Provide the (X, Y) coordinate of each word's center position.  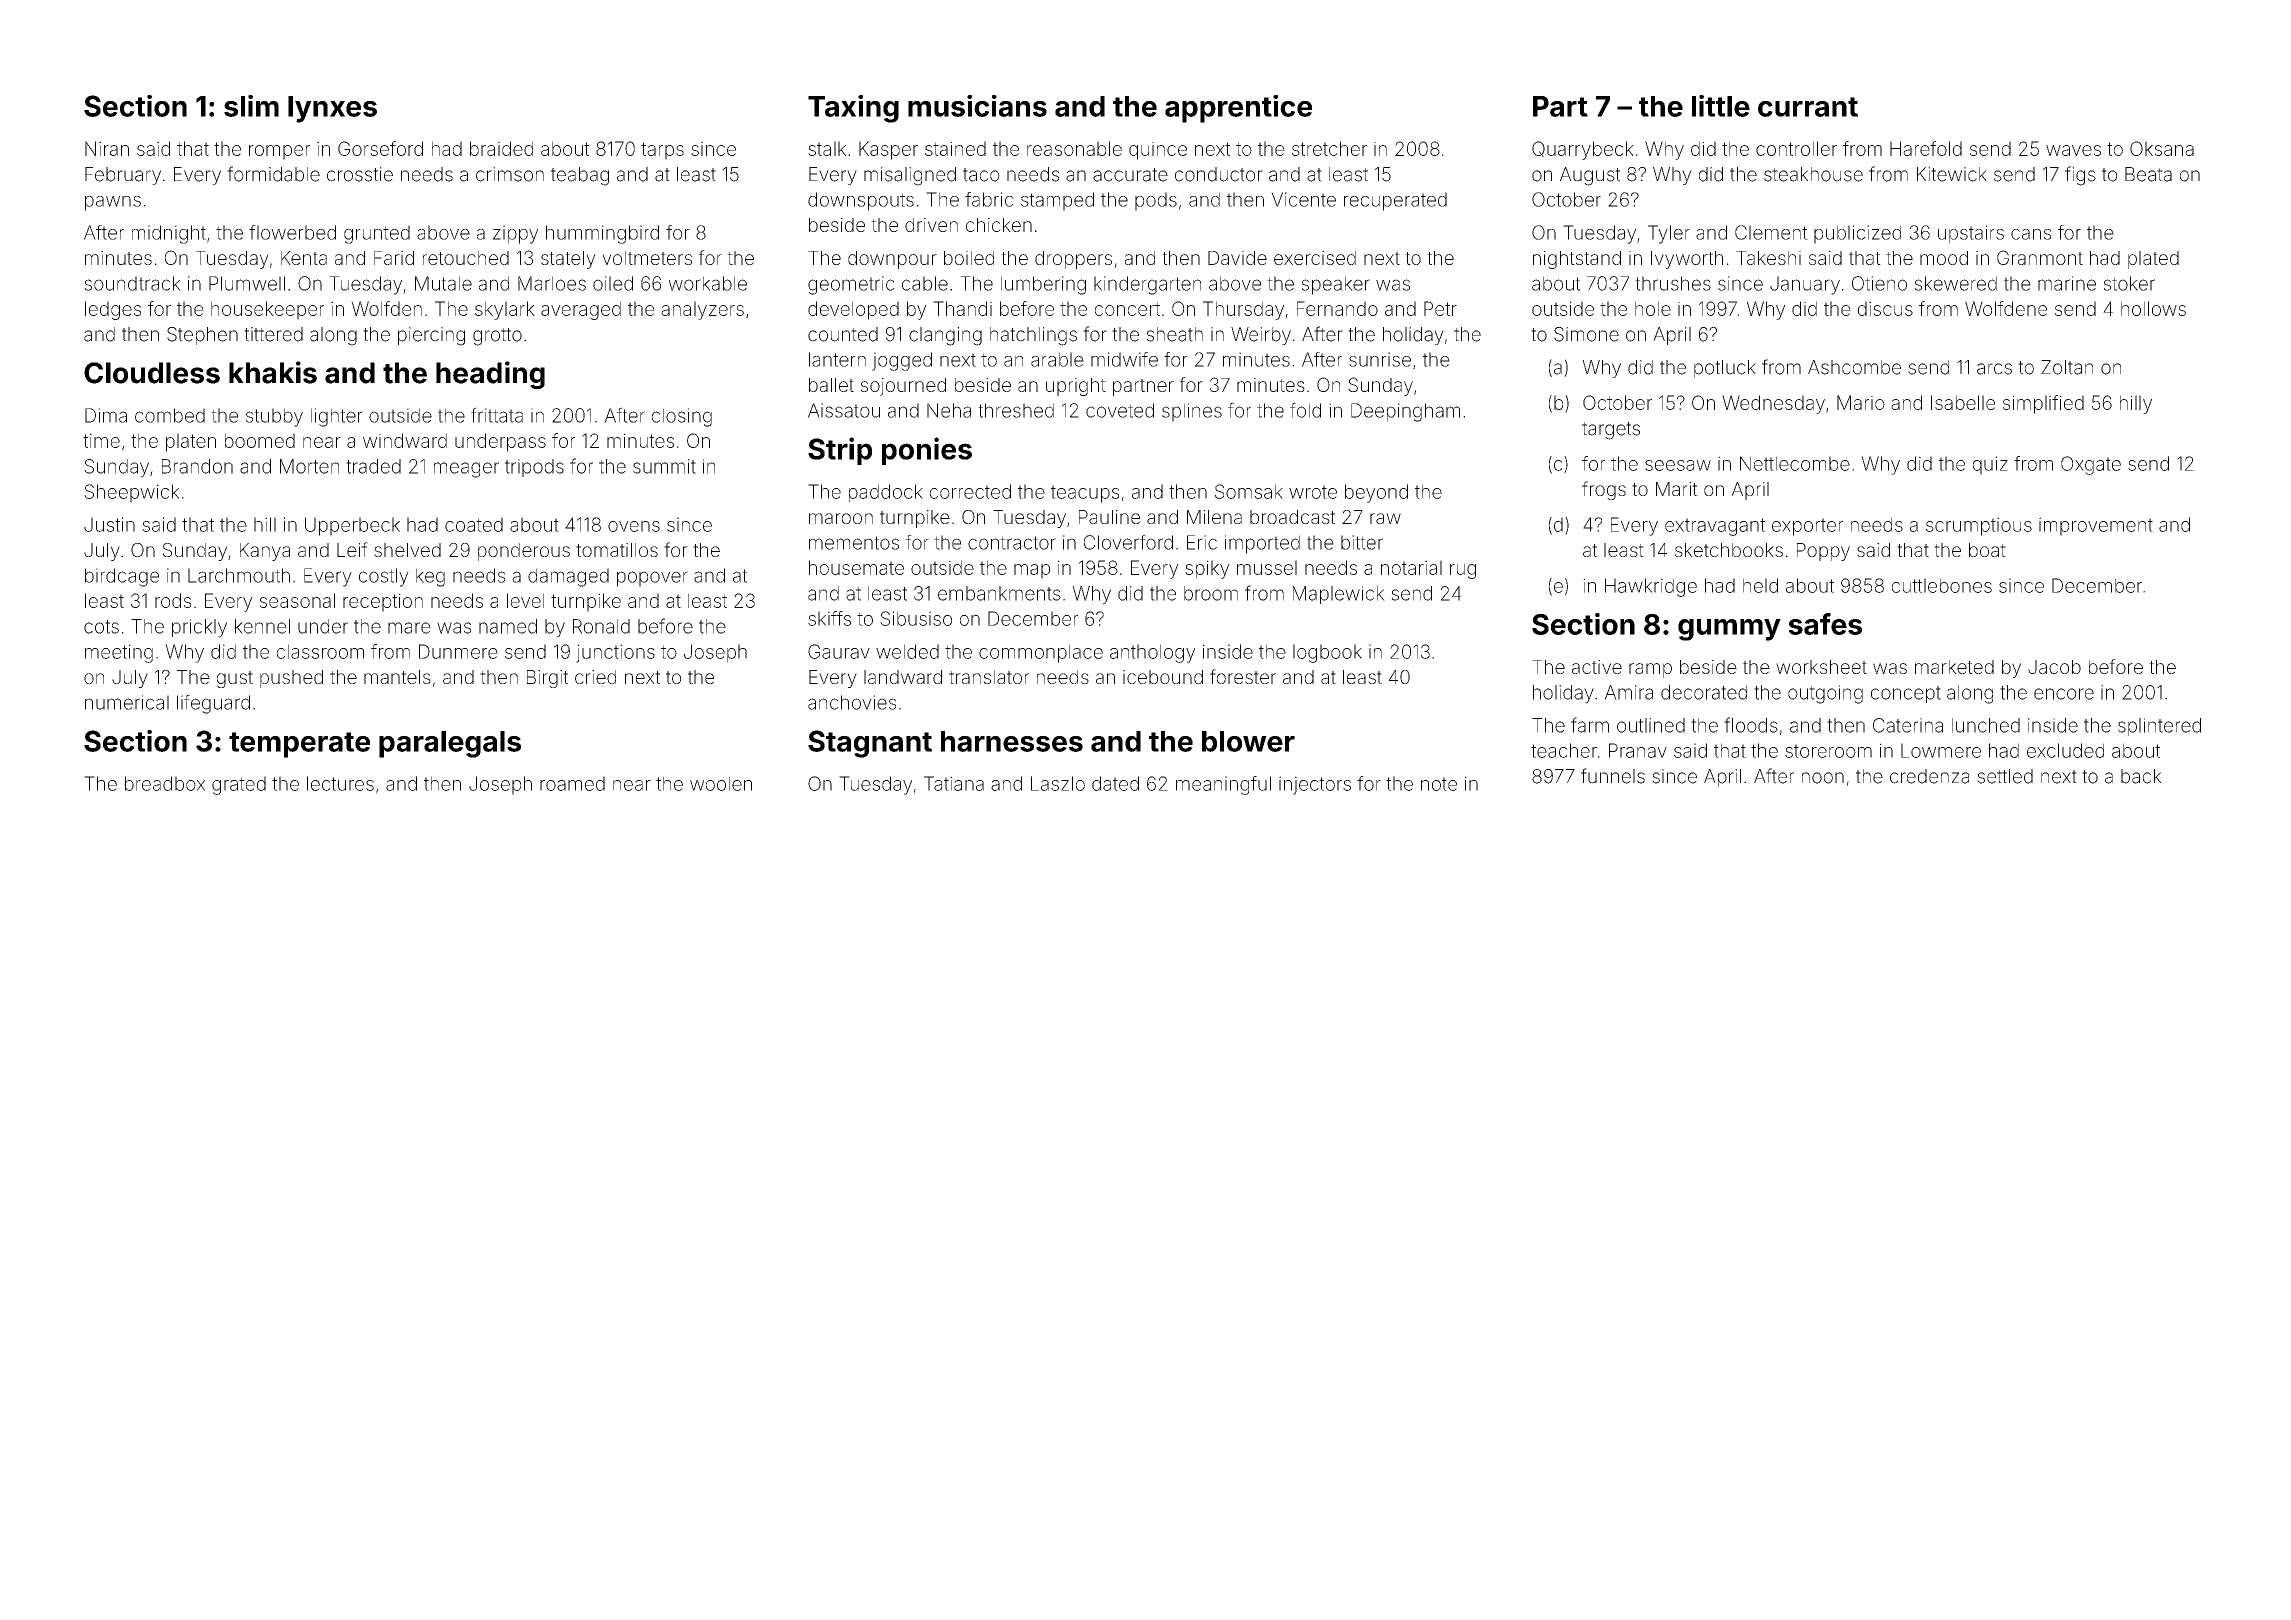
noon (1823, 778)
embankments (999, 593)
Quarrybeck (1583, 150)
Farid (394, 258)
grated (239, 785)
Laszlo (1058, 783)
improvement (2096, 526)
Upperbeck (352, 526)
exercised (1315, 258)
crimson (510, 174)
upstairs (1971, 234)
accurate (1130, 175)
